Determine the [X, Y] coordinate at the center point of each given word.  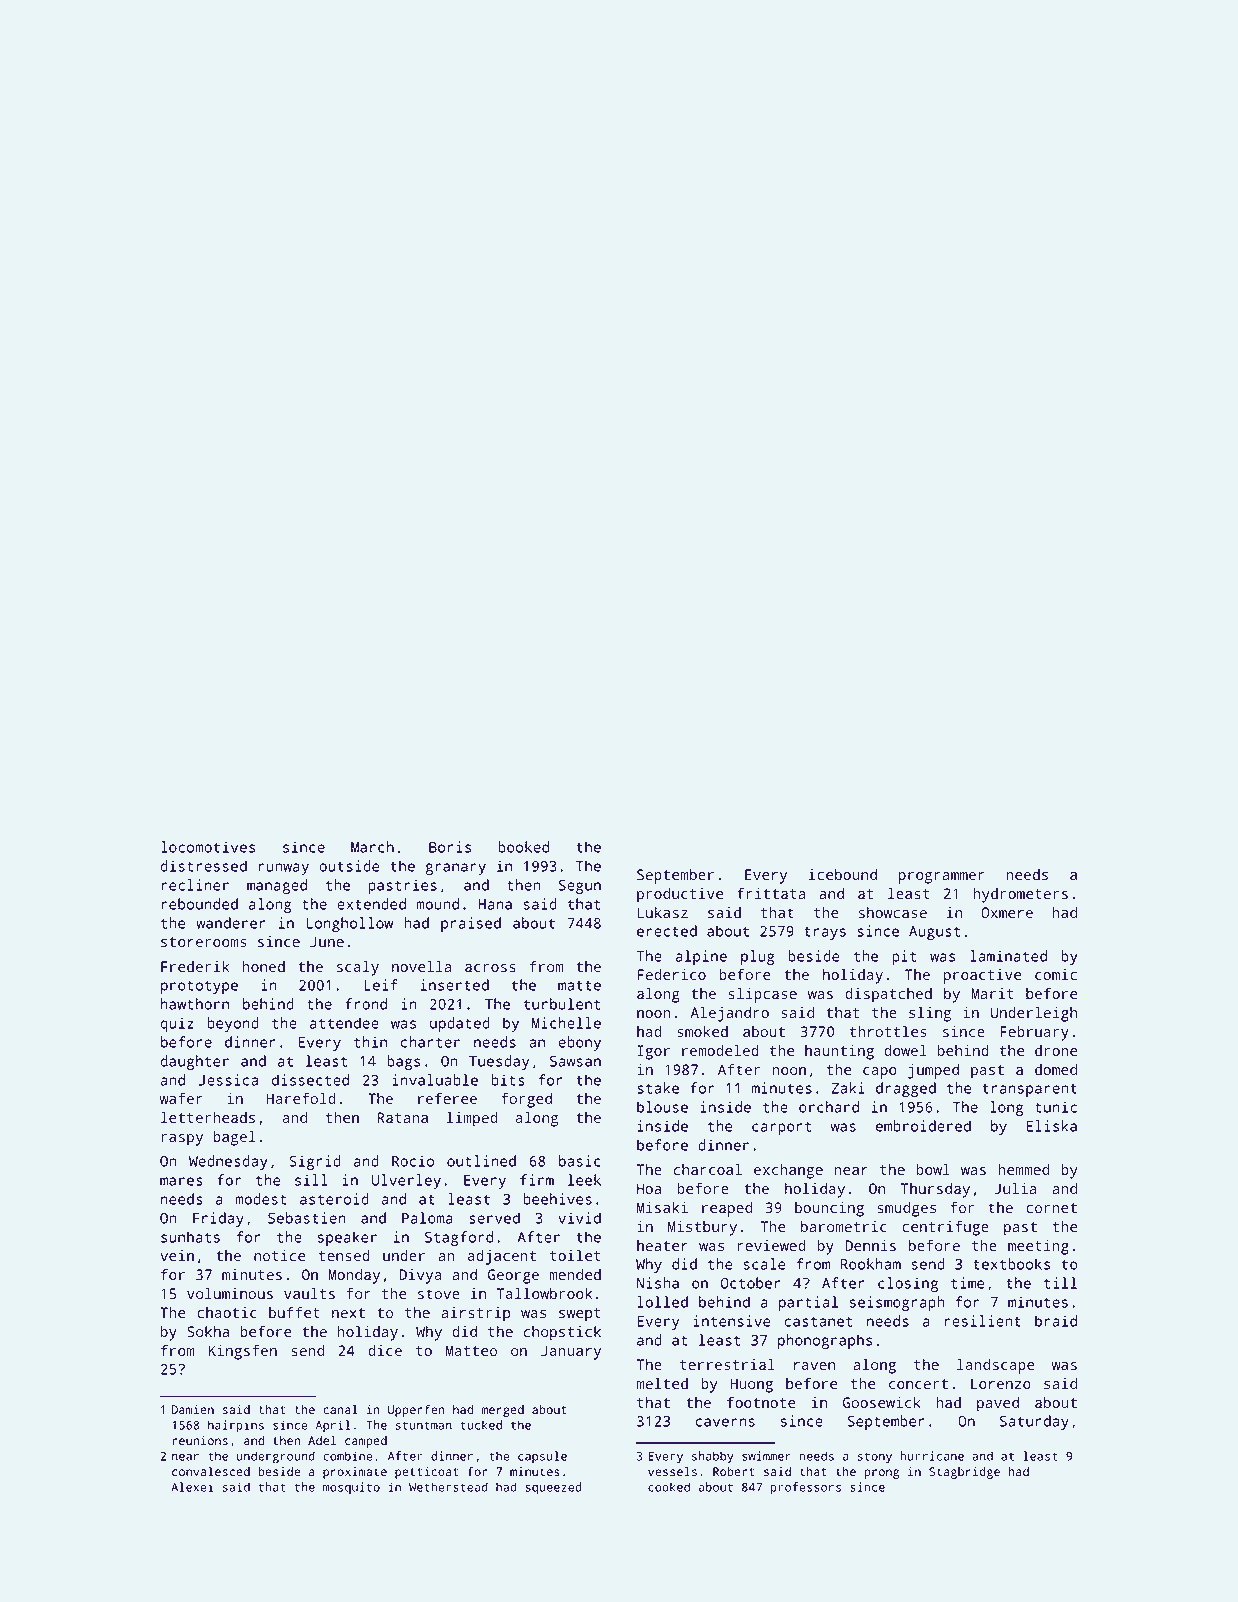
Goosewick [882, 1402]
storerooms [204, 942]
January [571, 1352]
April [333, 1426]
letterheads [208, 1117]
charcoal [708, 1169]
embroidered [923, 1126]
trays [825, 933]
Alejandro [730, 1014]
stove [439, 1294]
